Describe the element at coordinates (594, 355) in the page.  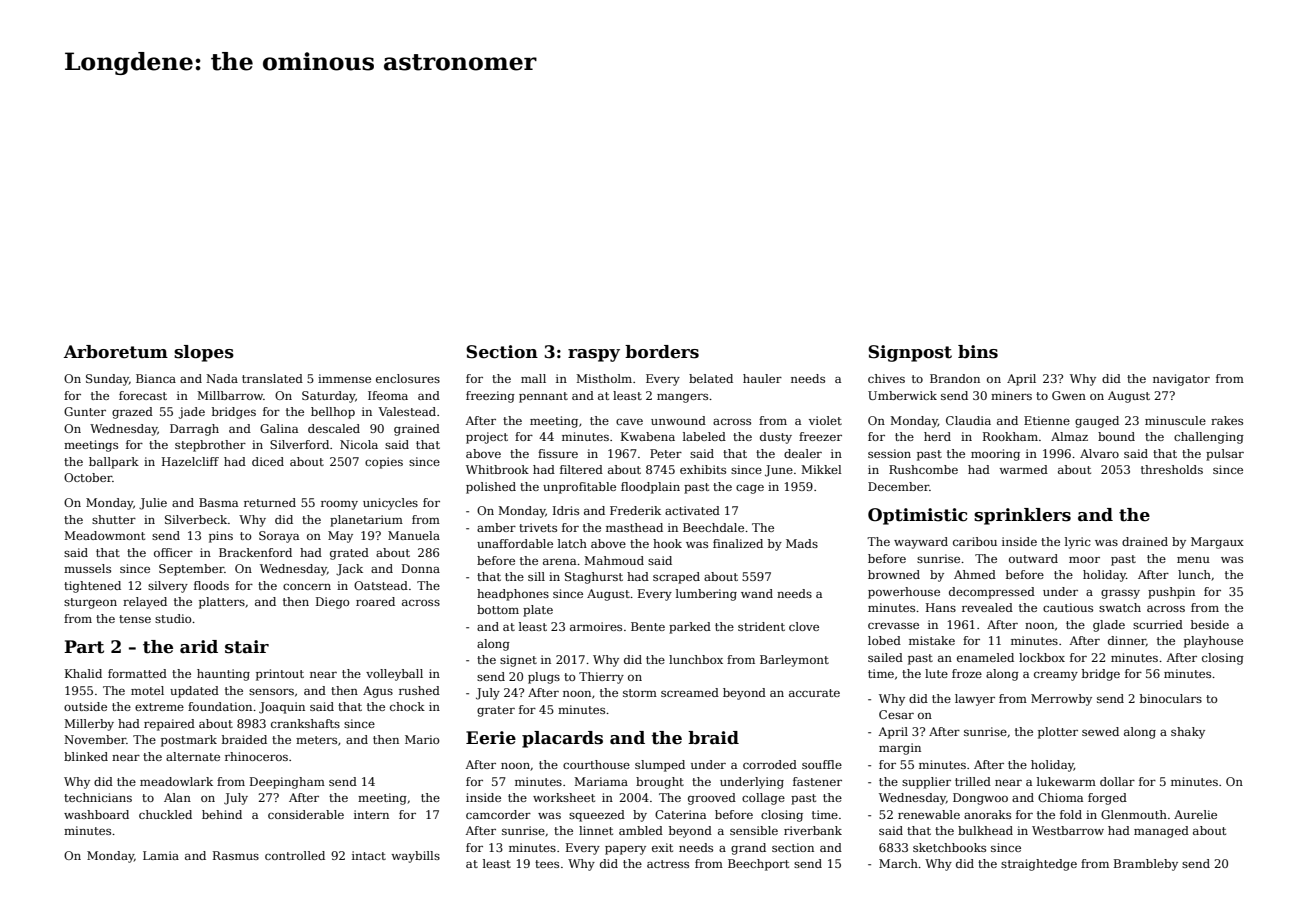
I see `raspy` at that location.
